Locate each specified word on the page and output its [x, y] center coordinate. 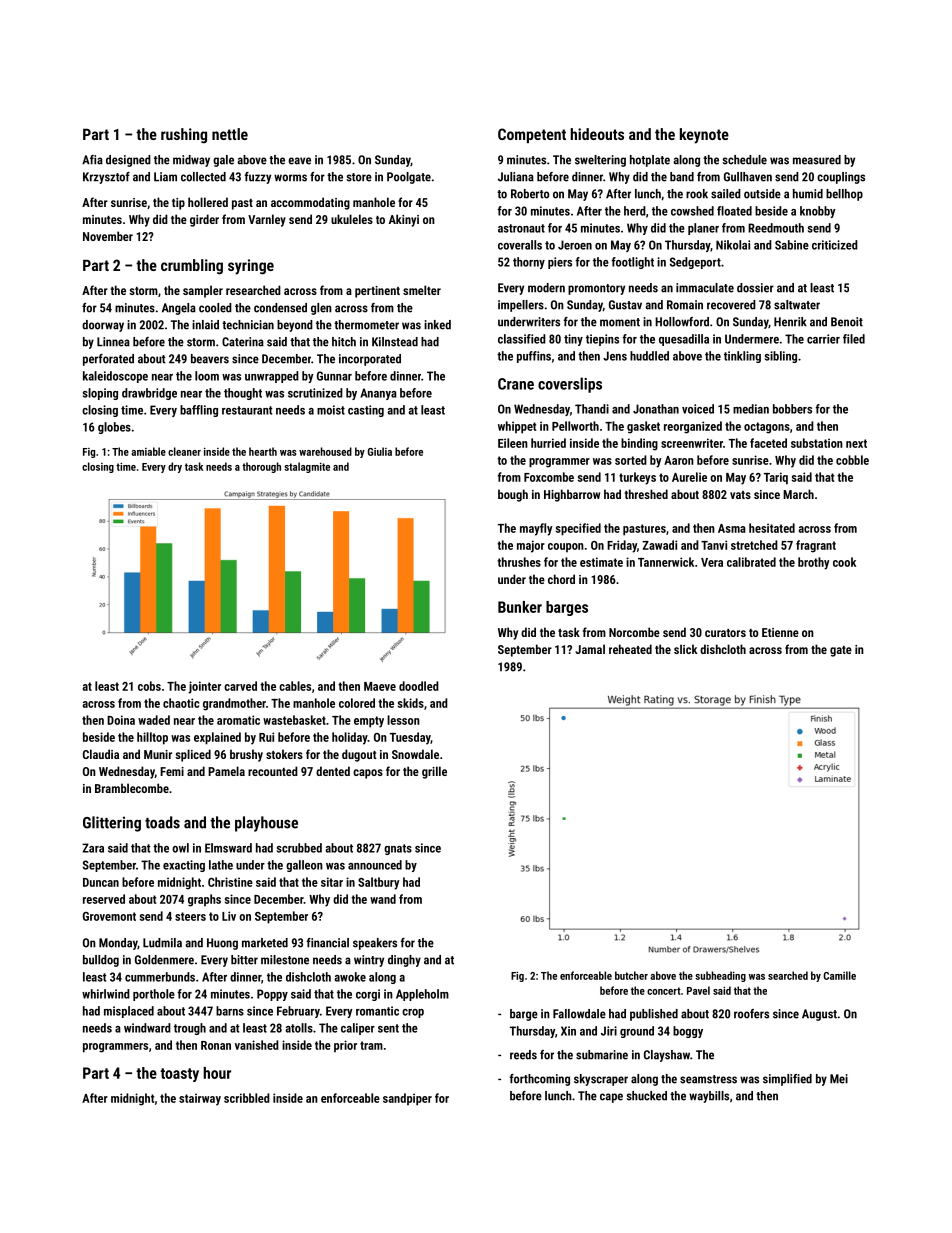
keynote [704, 136]
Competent [532, 135]
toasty [179, 1075]
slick [685, 649]
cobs [149, 686]
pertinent [377, 292]
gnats [398, 849]
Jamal [590, 649]
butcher [631, 975]
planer [703, 229]
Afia [92, 160]
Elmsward [228, 848]
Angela [179, 309]
